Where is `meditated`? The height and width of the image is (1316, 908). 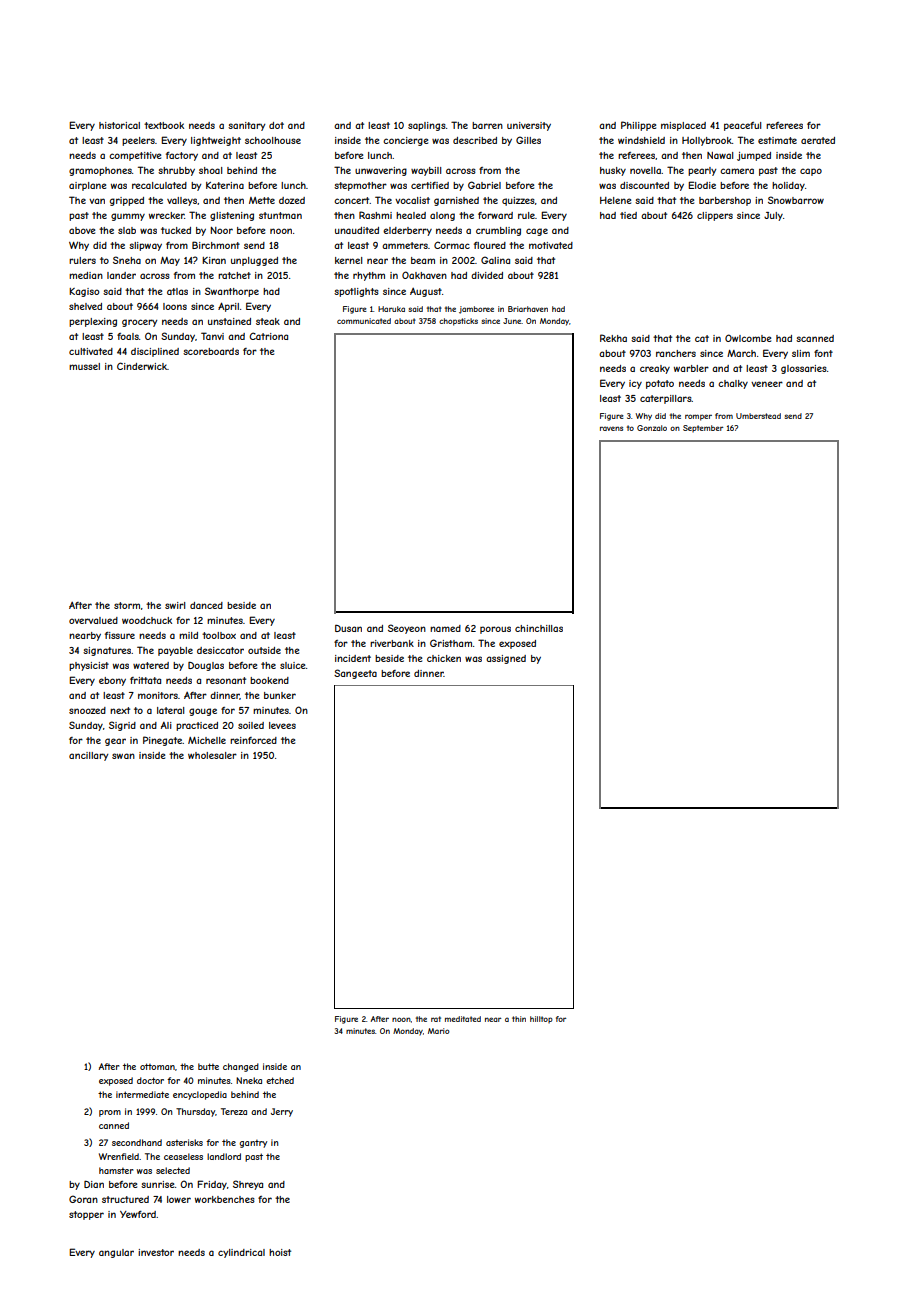 meditated is located at coordinates (463, 1019).
